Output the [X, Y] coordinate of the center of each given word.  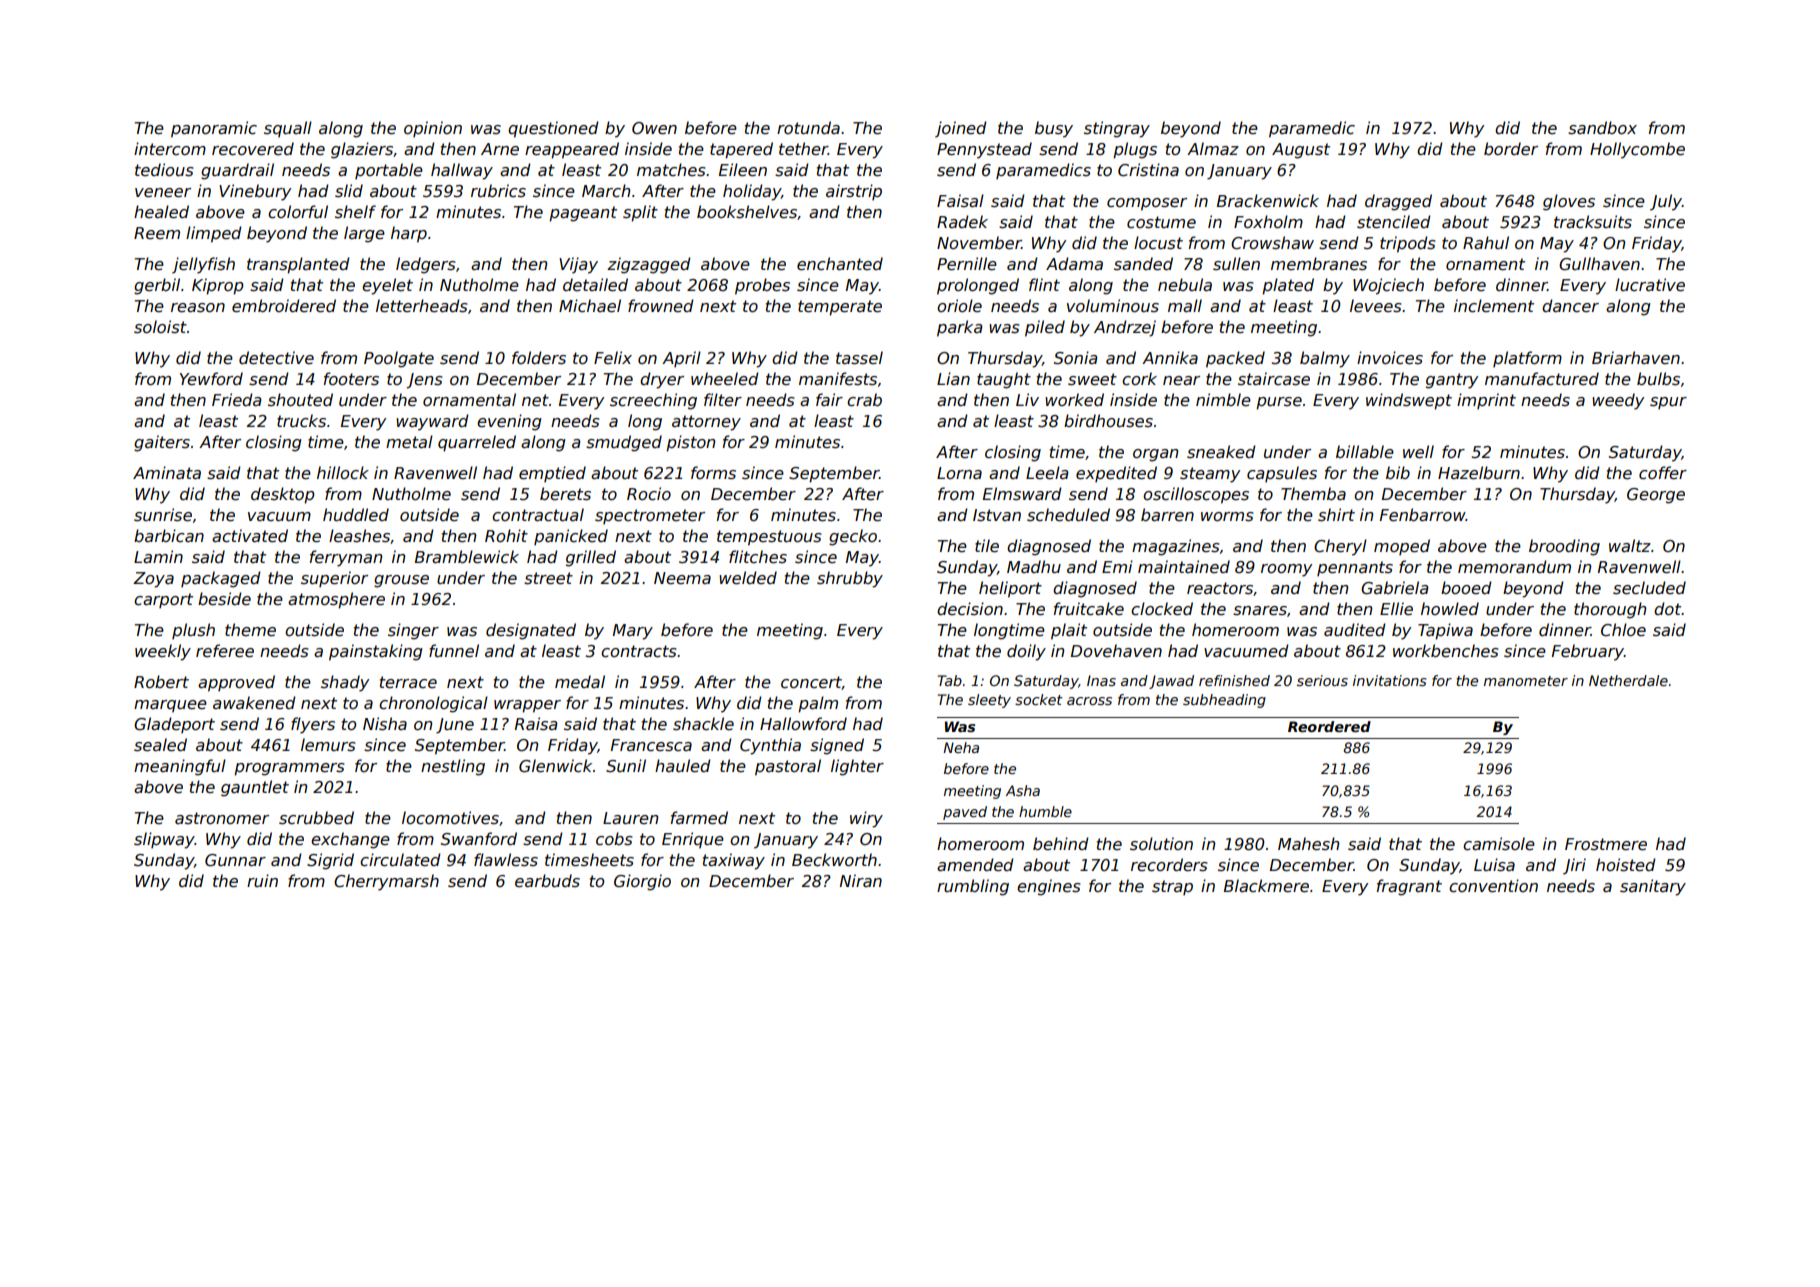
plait [1069, 631]
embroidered [284, 306]
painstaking [376, 652]
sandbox [1602, 128]
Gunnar [235, 860]
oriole [959, 305]
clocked [1162, 609]
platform [1527, 359]
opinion [433, 129]
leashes [359, 536]
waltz [1630, 545]
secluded [1649, 588]
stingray [1117, 129]
